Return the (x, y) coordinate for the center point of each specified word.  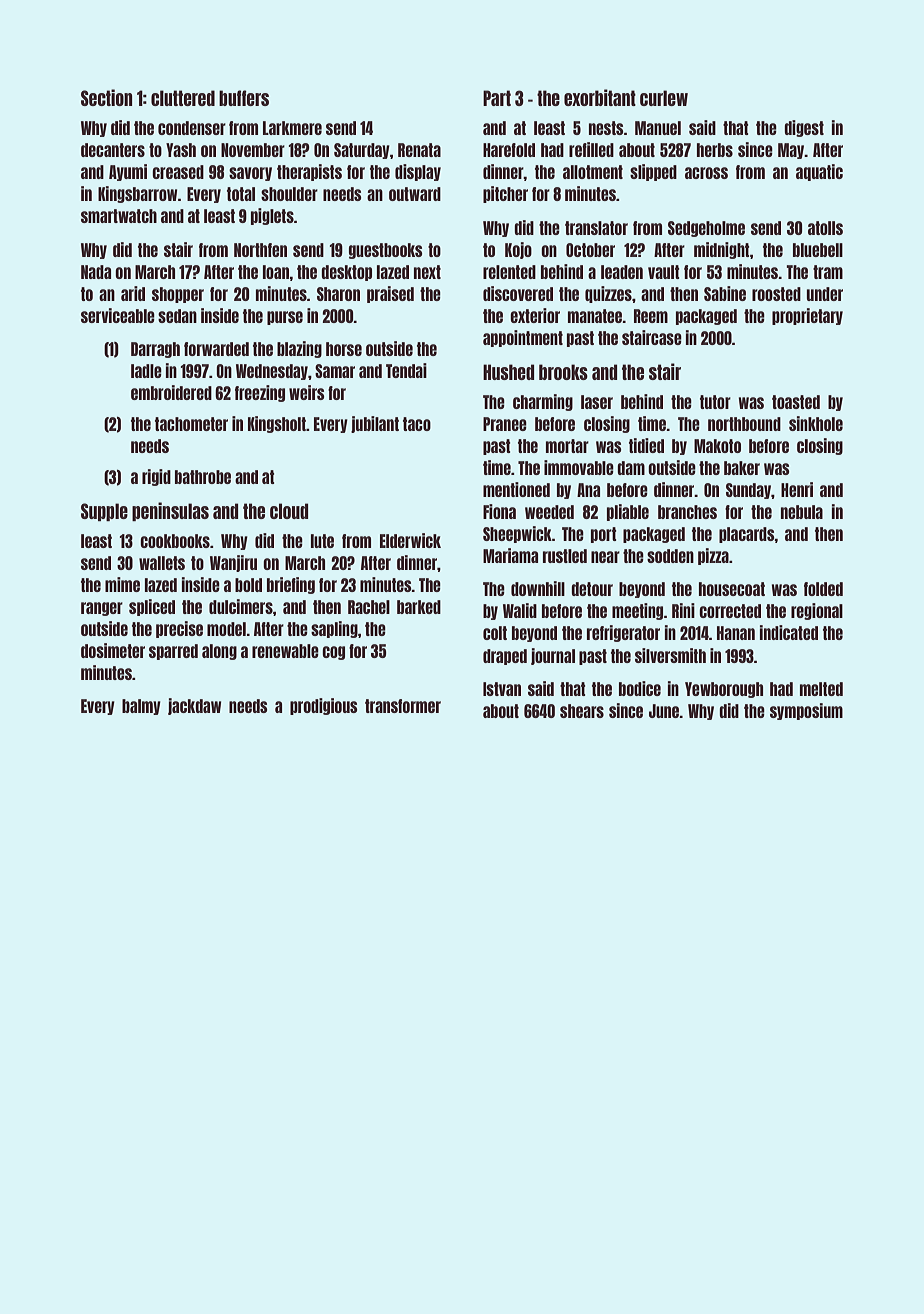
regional (817, 611)
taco (417, 424)
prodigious (324, 706)
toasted (796, 402)
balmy (141, 707)
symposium (806, 711)
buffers (244, 98)
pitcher (505, 194)
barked (419, 607)
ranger (102, 609)
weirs (307, 392)
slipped (653, 172)
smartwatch (119, 216)
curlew (664, 98)
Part (497, 98)
